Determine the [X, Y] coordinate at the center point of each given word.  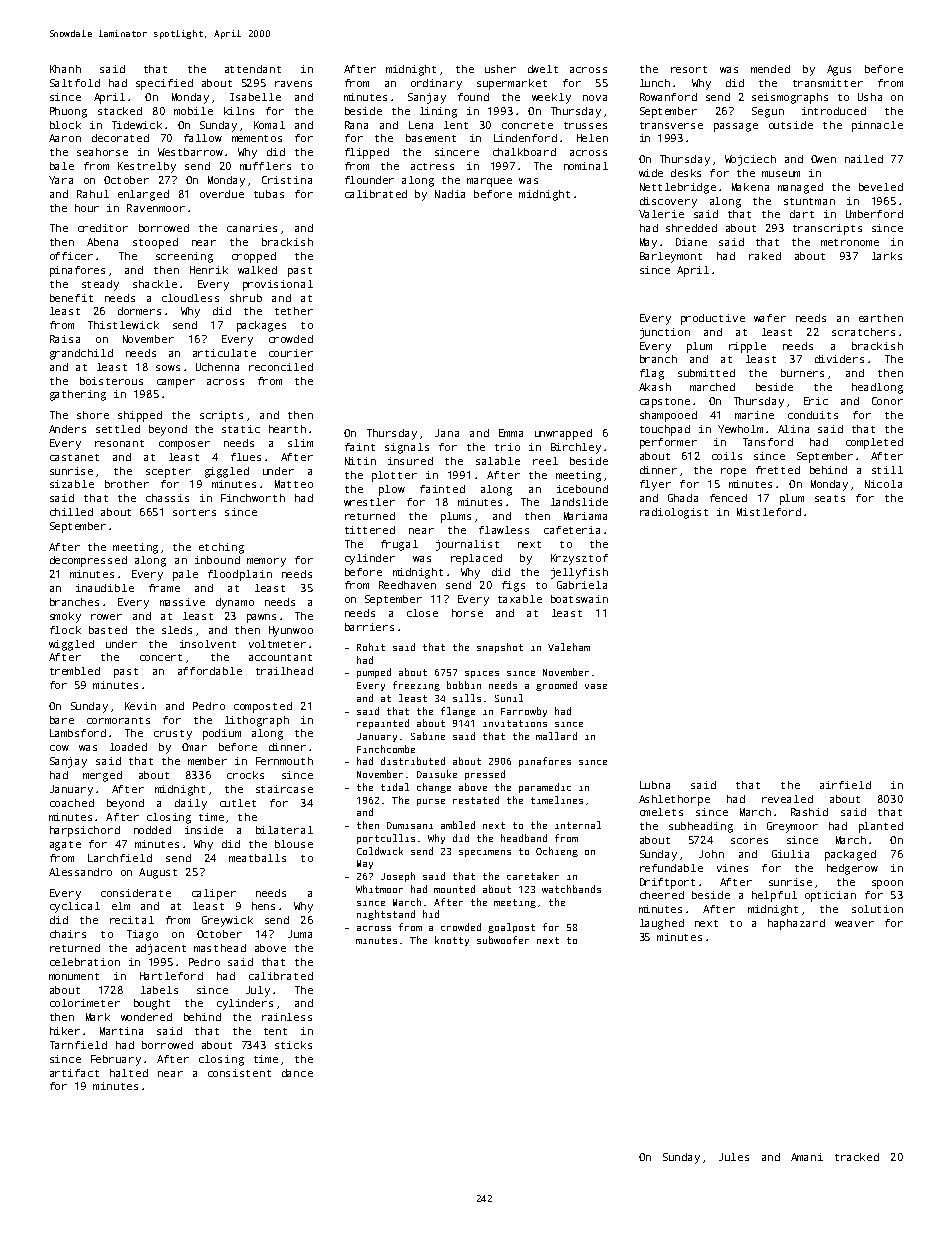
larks [887, 256]
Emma [511, 433]
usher [500, 69]
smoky [65, 617]
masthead [220, 948]
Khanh [65, 69]
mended [770, 69]
